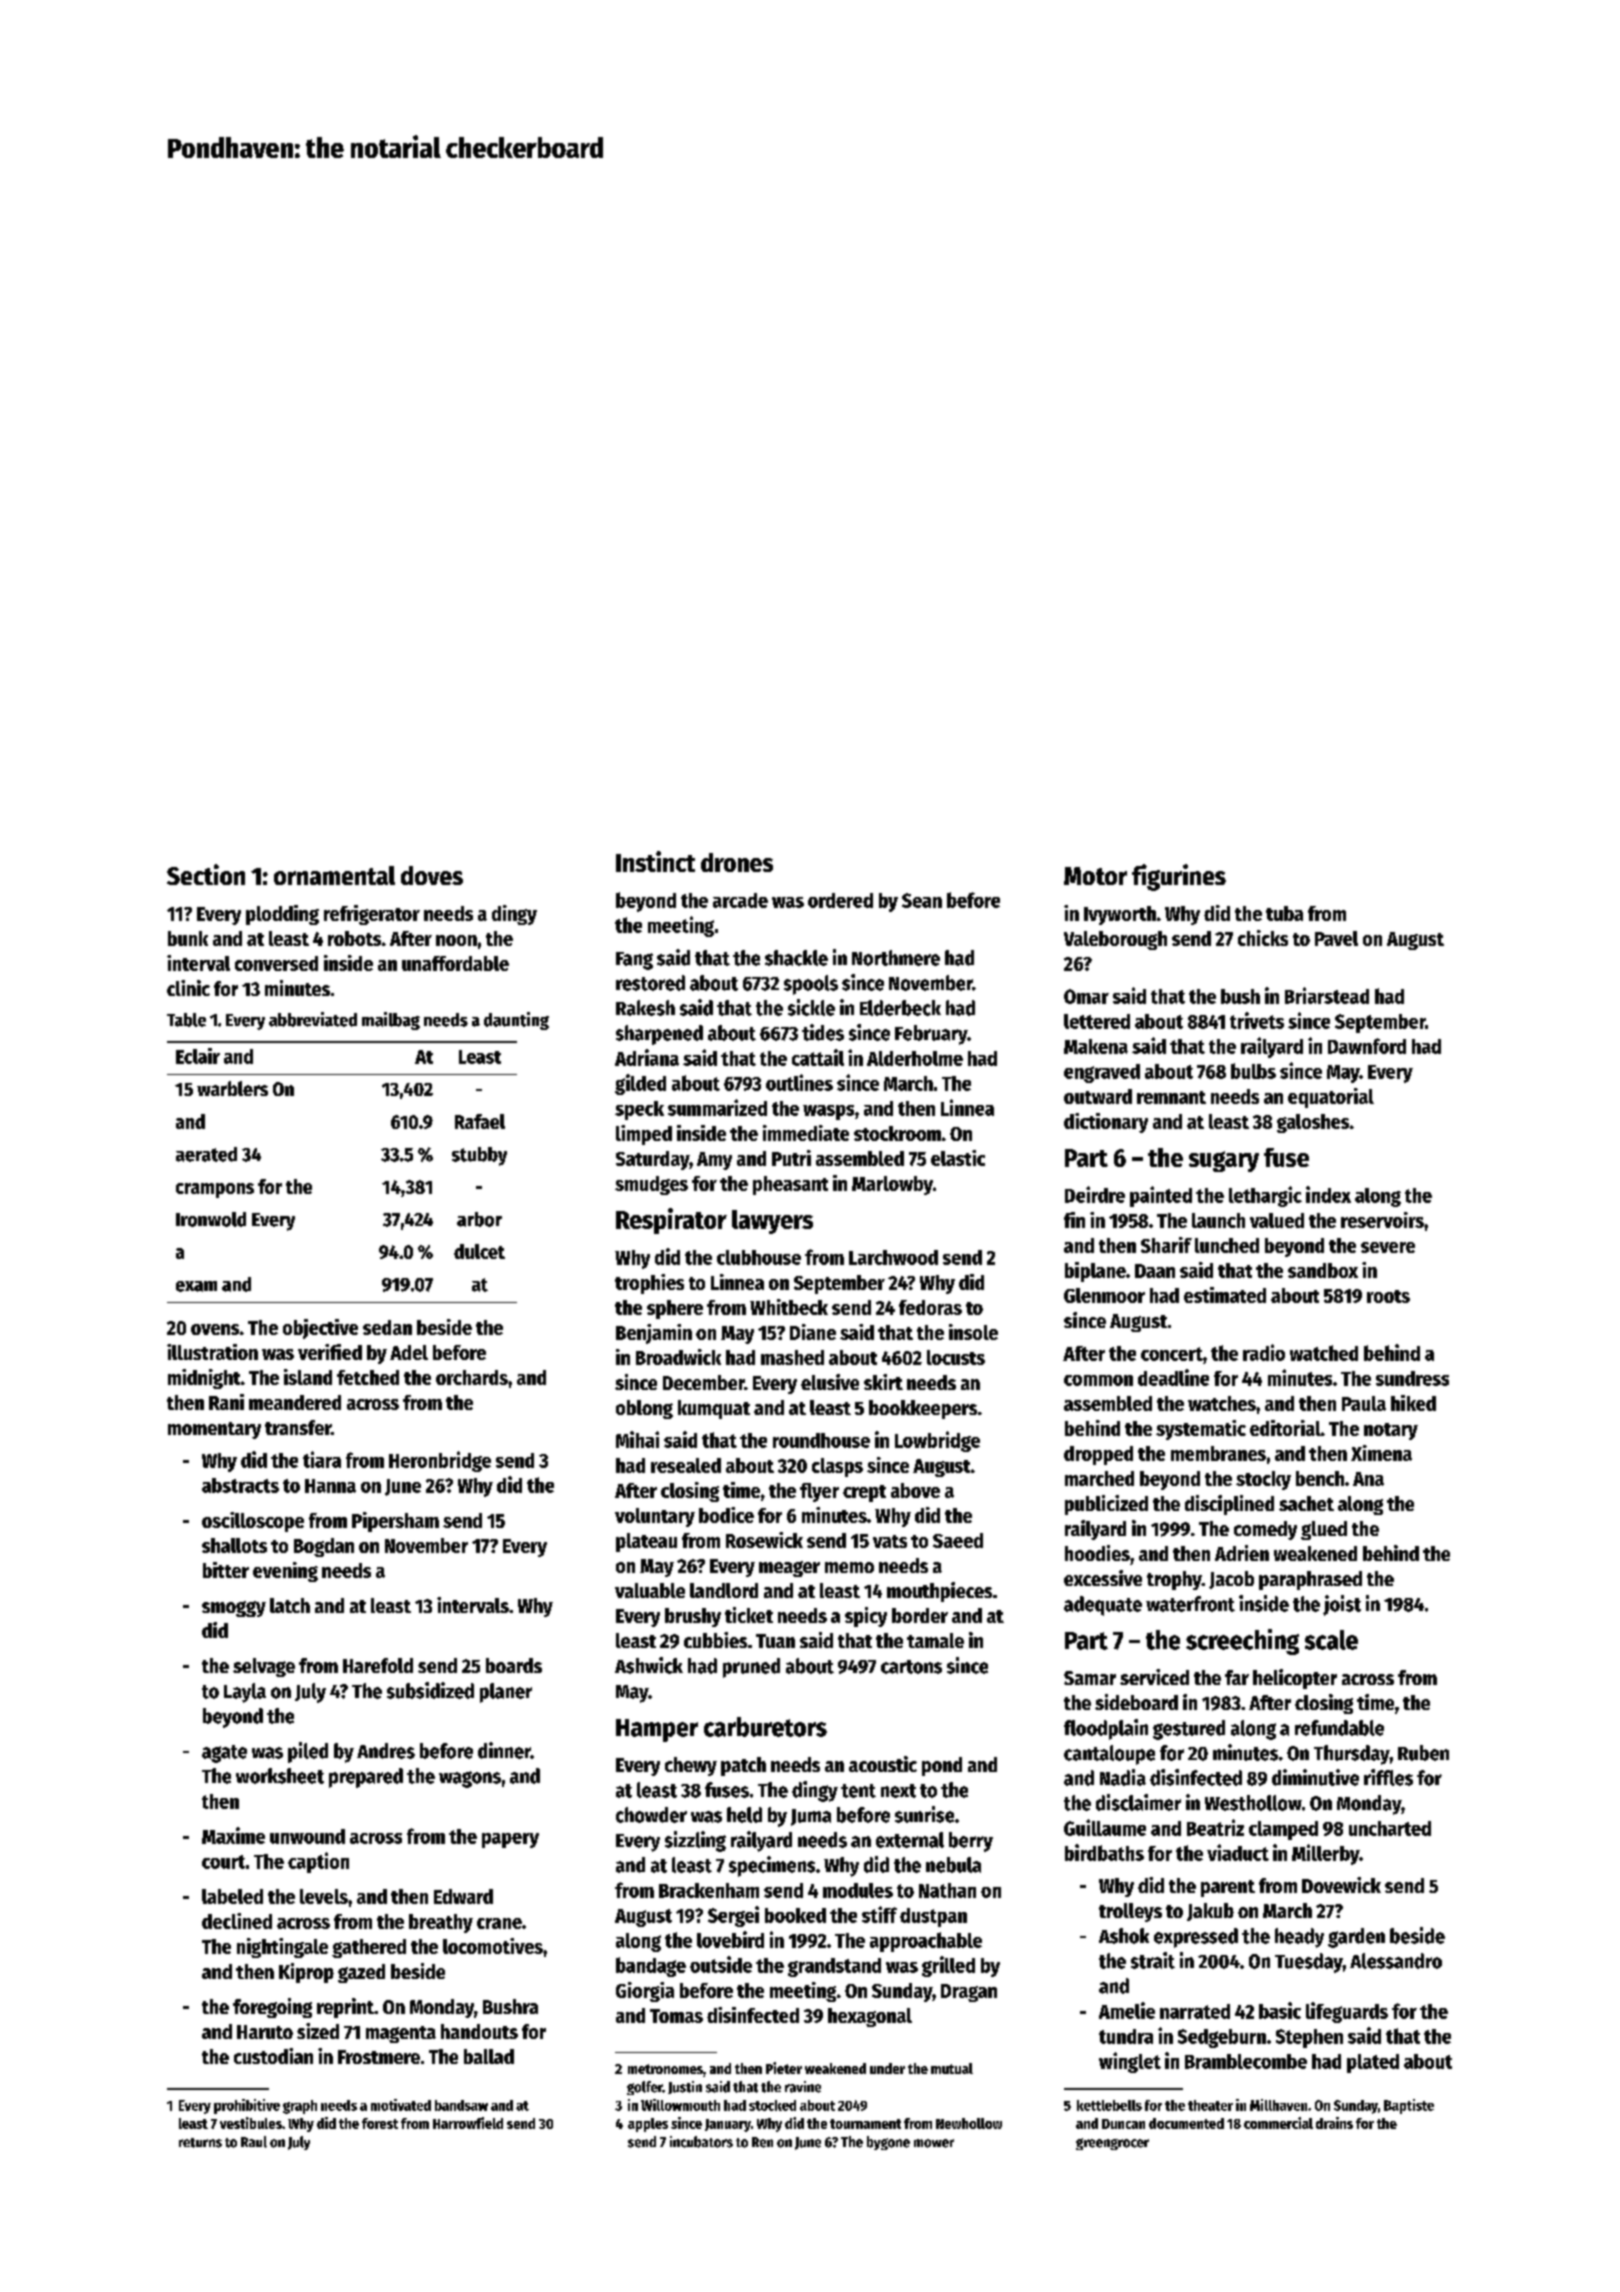  I want to click on Diane, so click(813, 1332).
